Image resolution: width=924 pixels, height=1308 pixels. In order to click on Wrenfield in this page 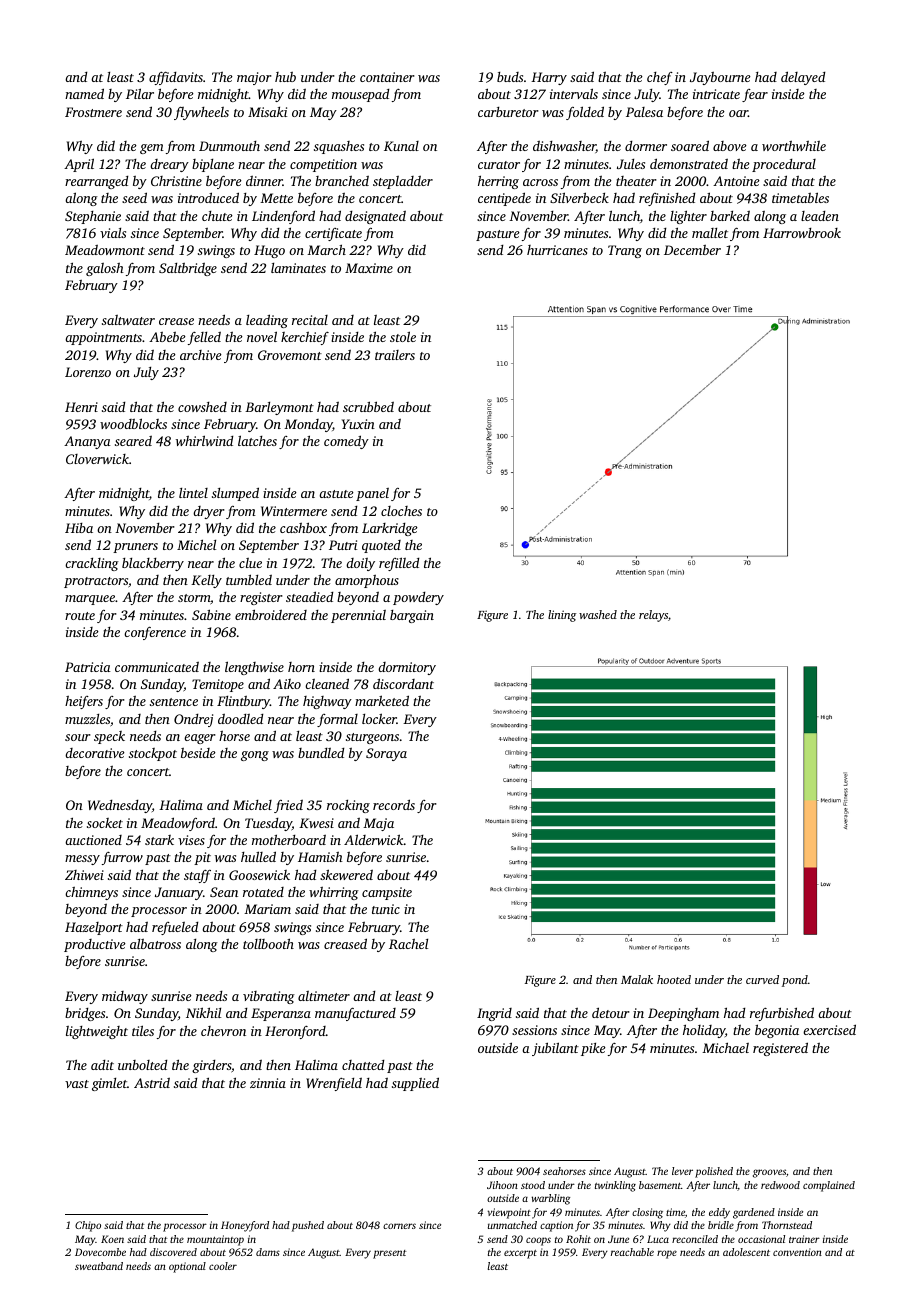, I will do `click(334, 1084)`.
